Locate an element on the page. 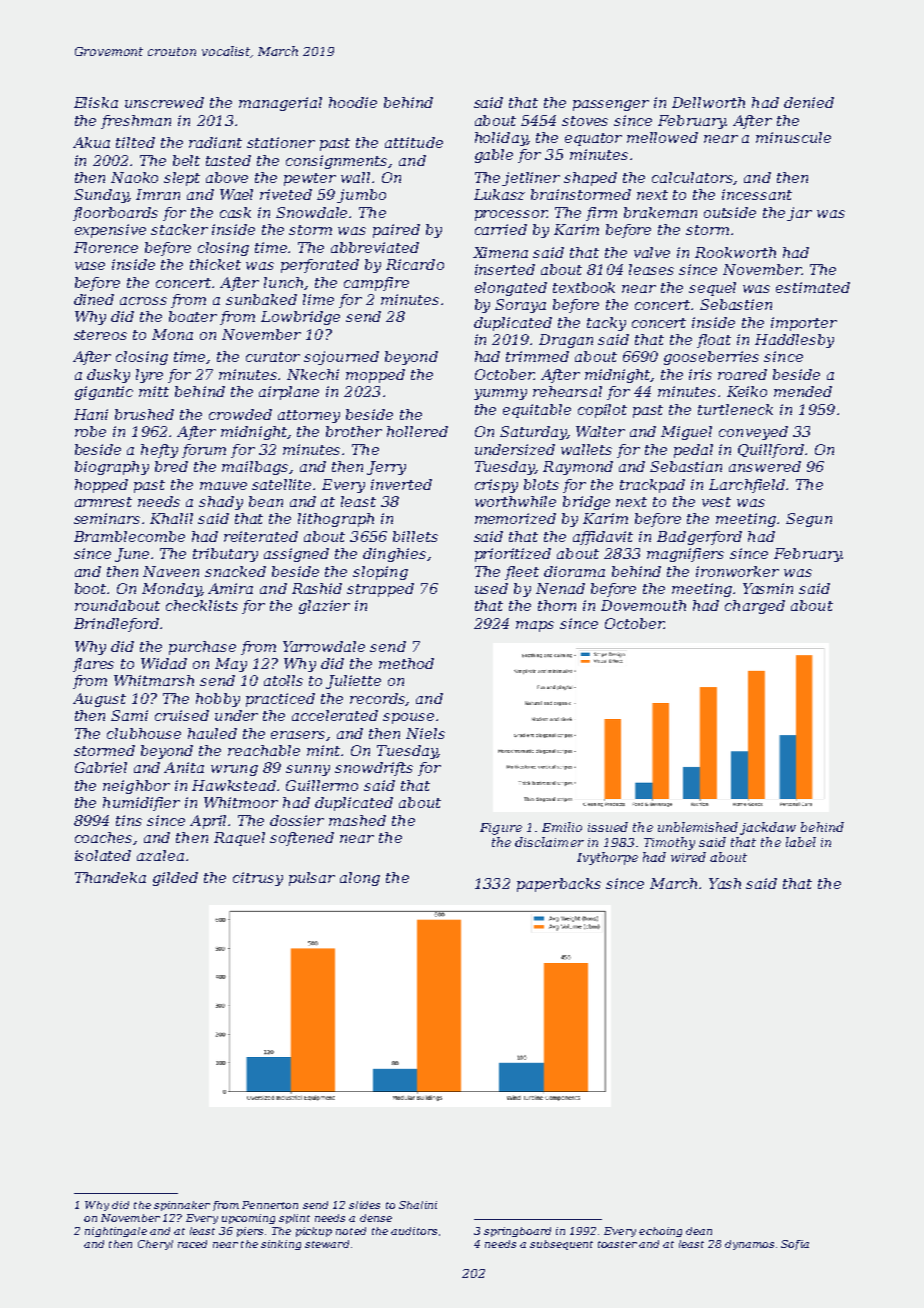  Shalini is located at coordinates (418, 1205).
